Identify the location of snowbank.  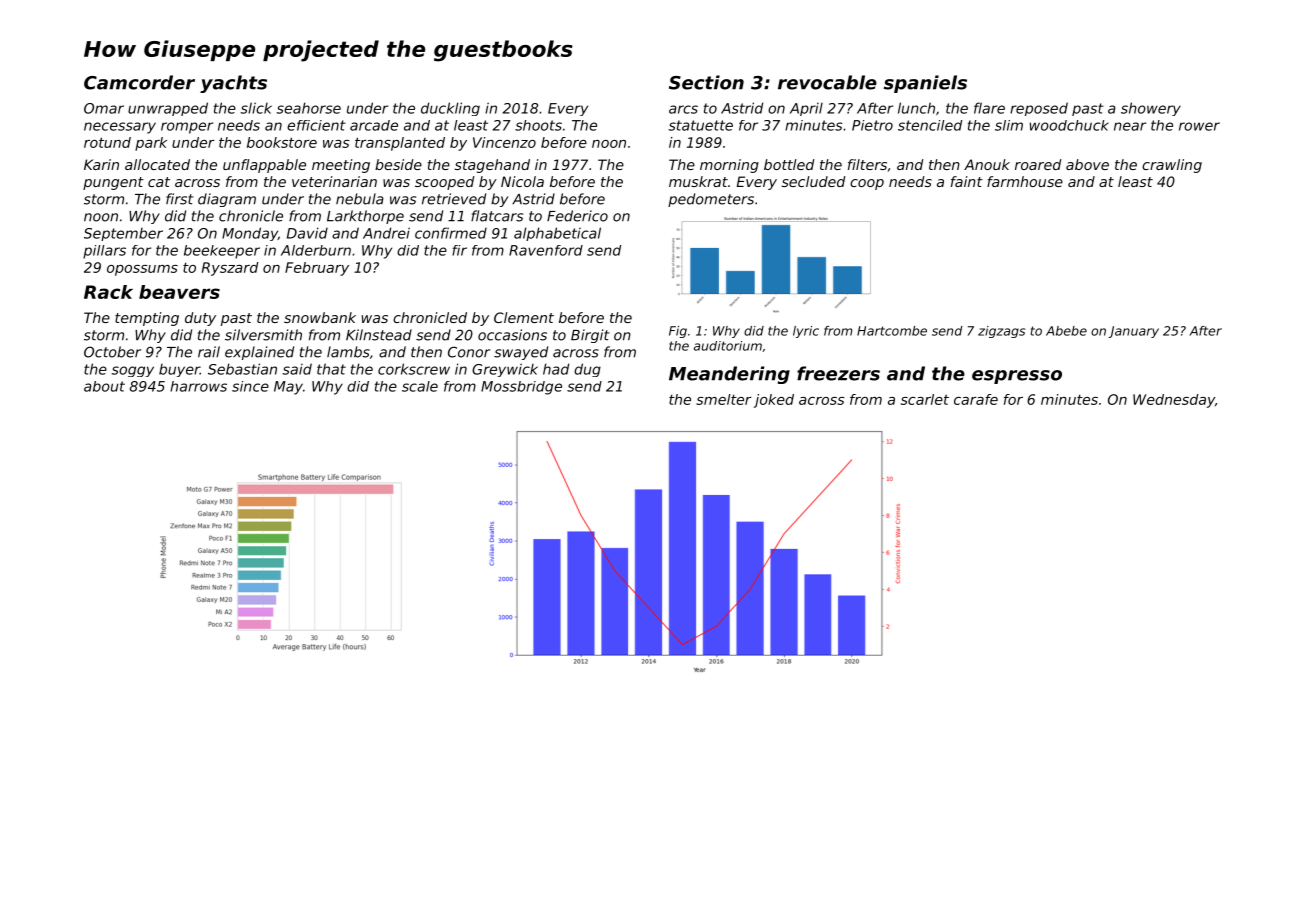
(320, 317).
